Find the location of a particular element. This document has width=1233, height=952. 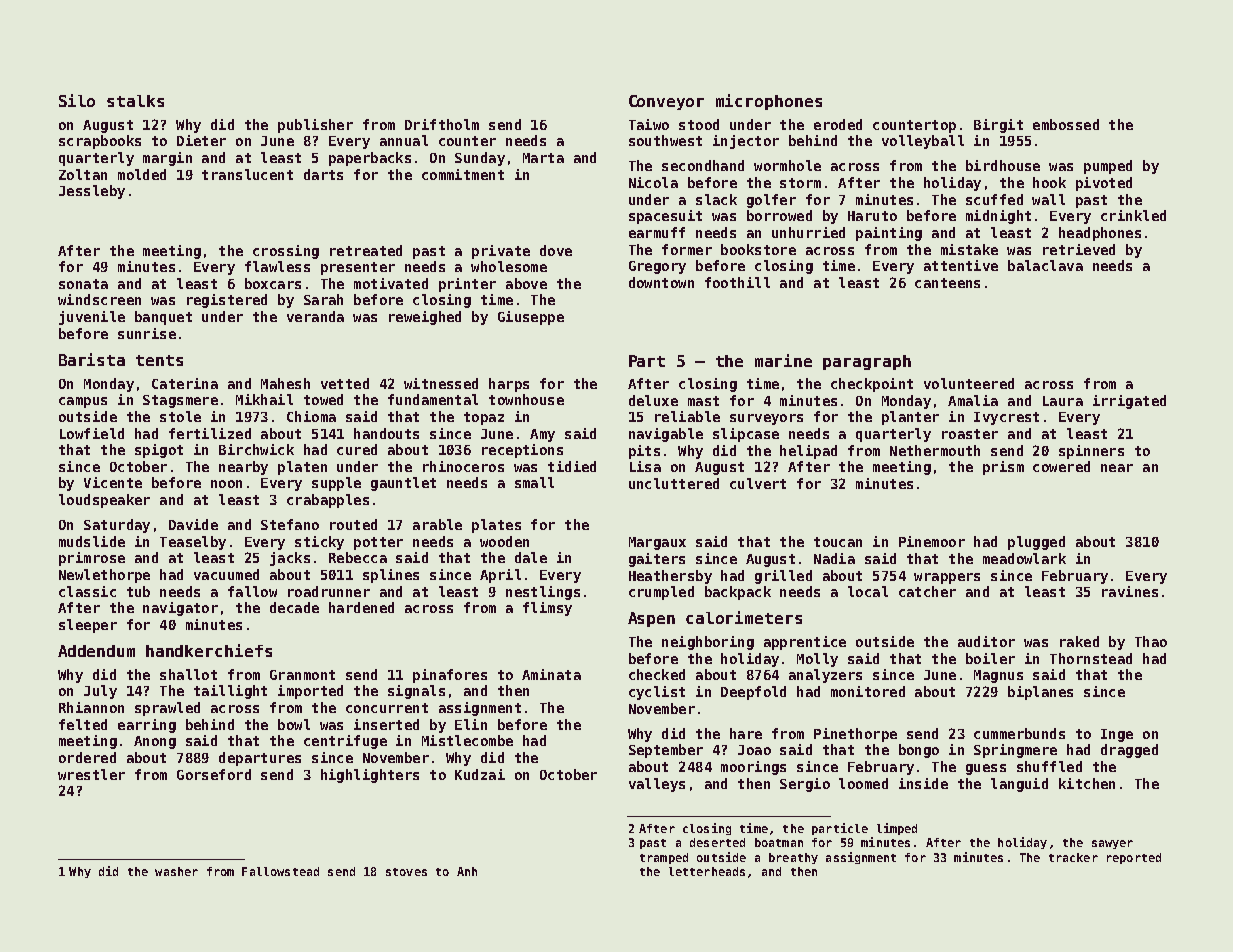

Anh is located at coordinates (467, 871).
